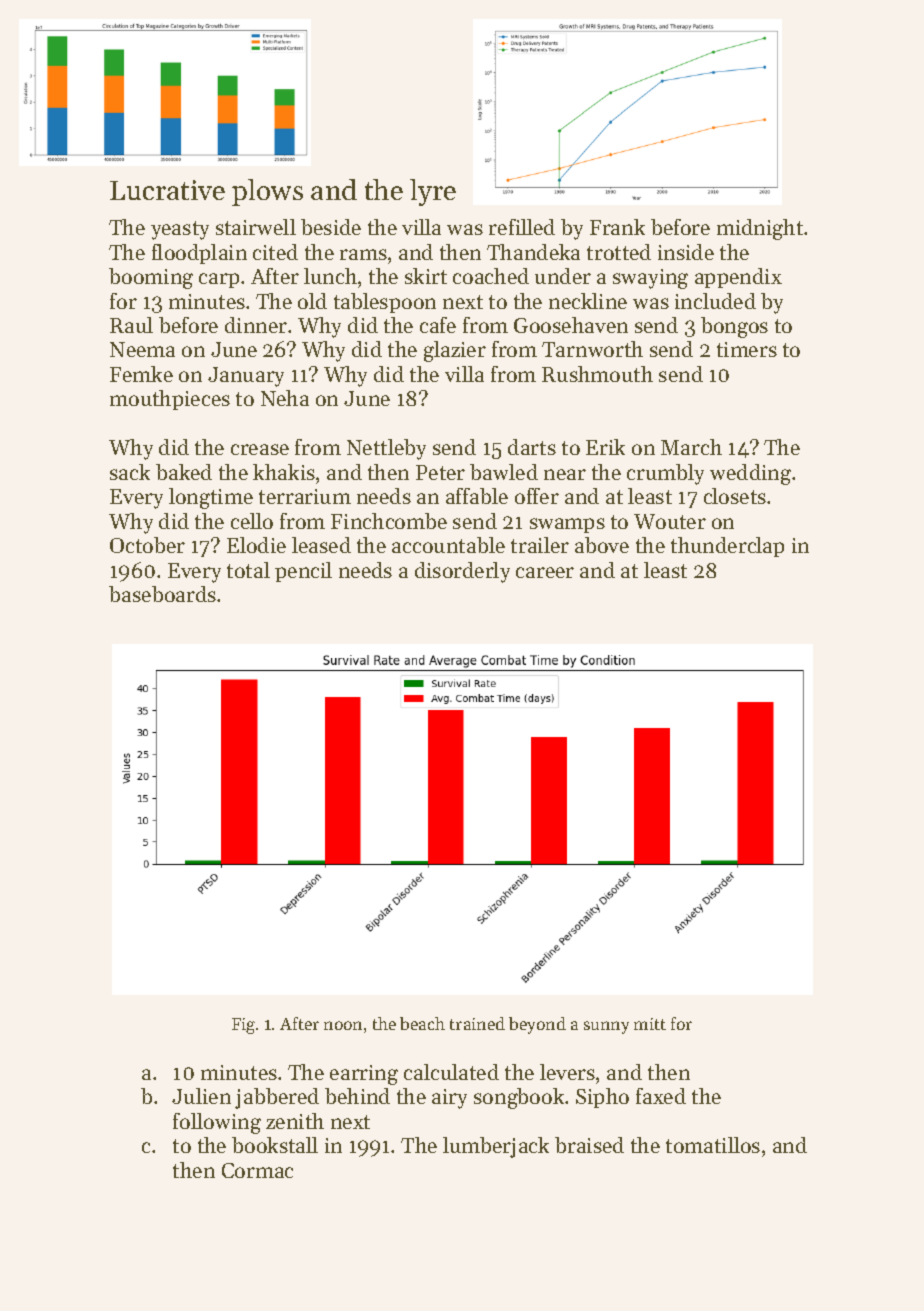 The image size is (924, 1311). What do you see at coordinates (151, 278) in the page?
I see `booming` at bounding box center [151, 278].
